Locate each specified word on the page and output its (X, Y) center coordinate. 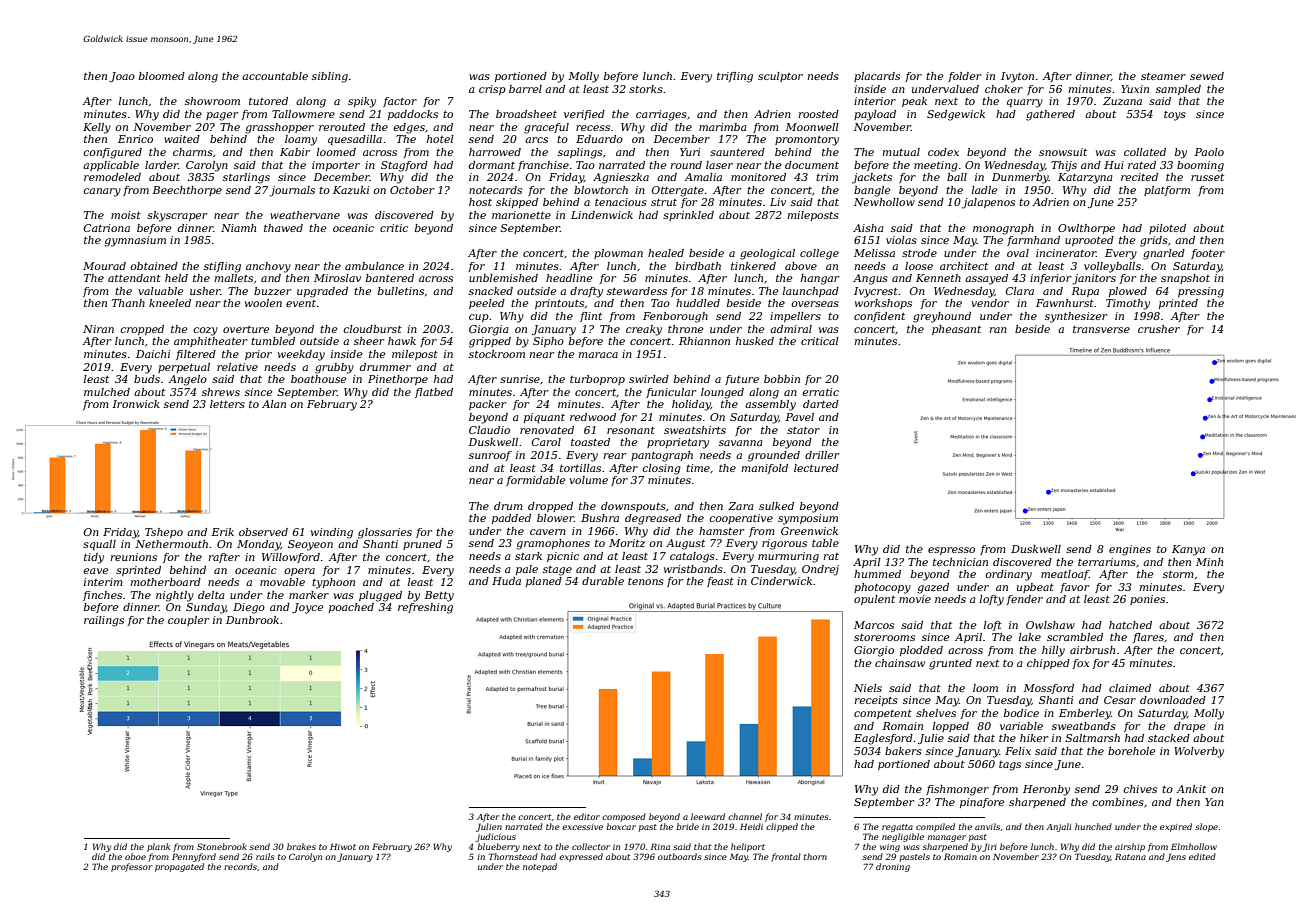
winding (332, 533)
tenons (646, 581)
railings (104, 621)
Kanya (1188, 550)
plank (158, 847)
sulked (776, 506)
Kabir (295, 152)
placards (877, 77)
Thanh (128, 303)
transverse (1101, 329)
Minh (1209, 562)
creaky (644, 330)
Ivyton (1017, 77)
